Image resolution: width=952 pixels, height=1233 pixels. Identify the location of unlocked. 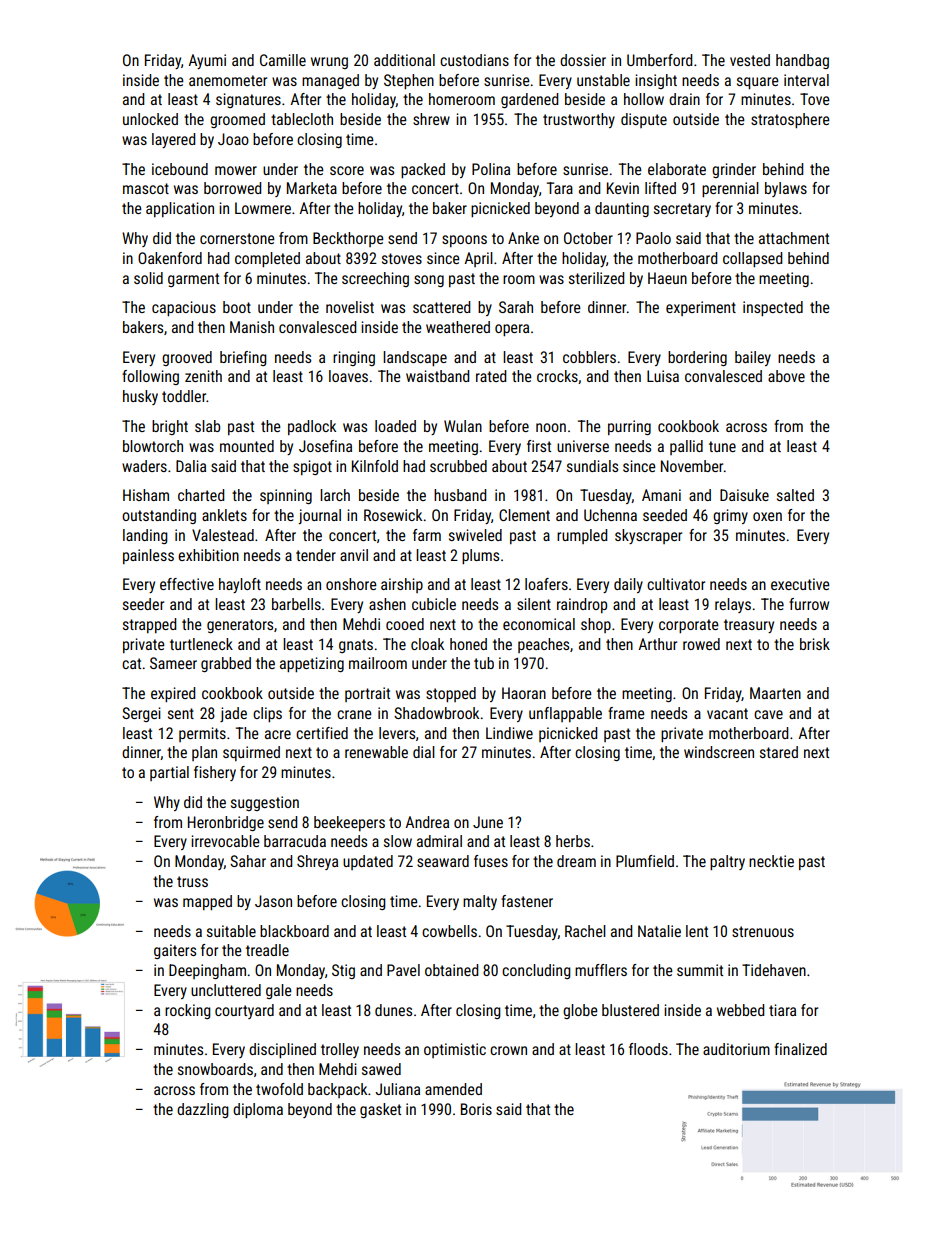
(150, 119).
